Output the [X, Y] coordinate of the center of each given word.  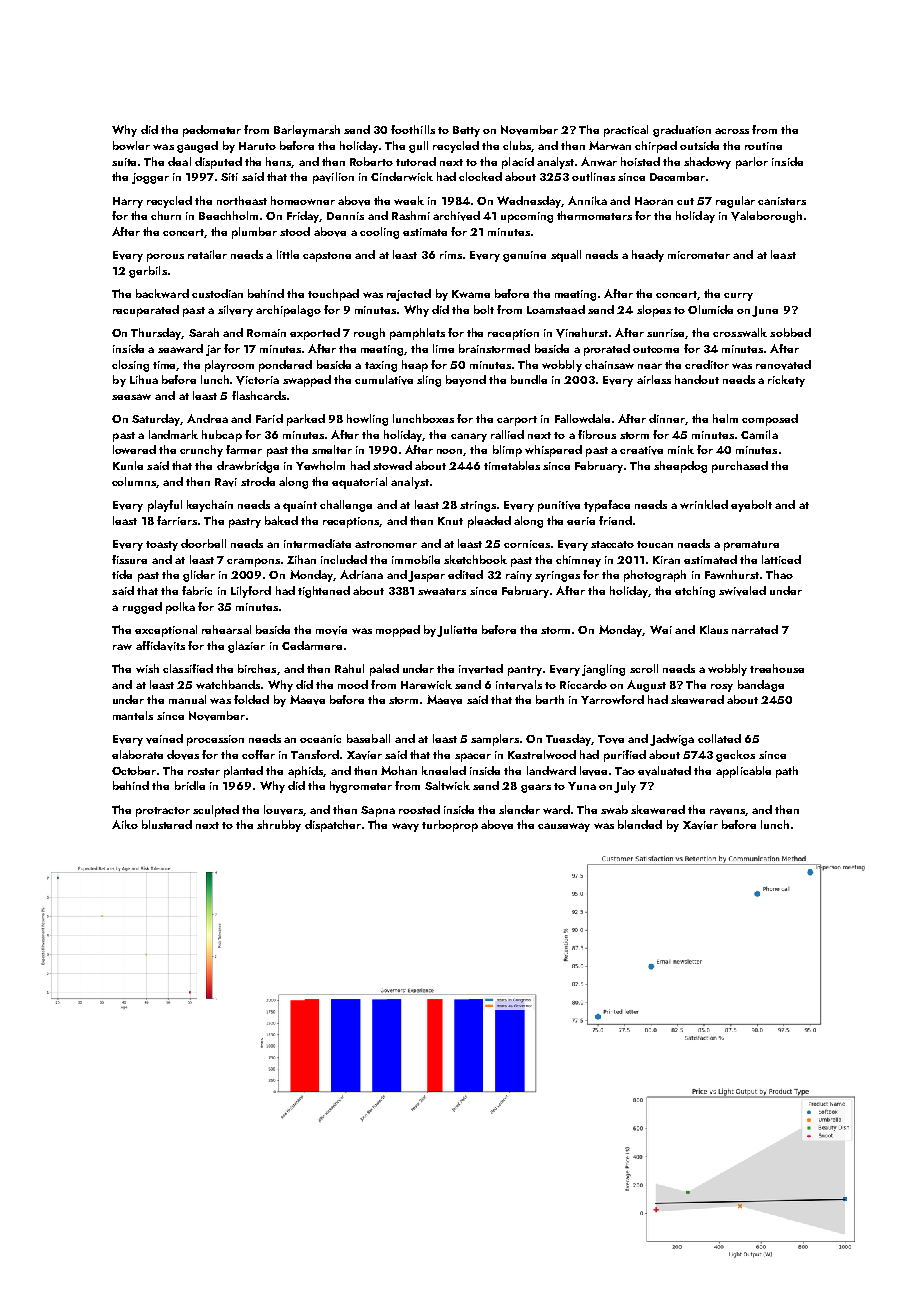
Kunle [128, 465]
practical [626, 131]
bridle [190, 785]
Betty [466, 131]
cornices [527, 544]
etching [695, 592]
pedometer [212, 131]
